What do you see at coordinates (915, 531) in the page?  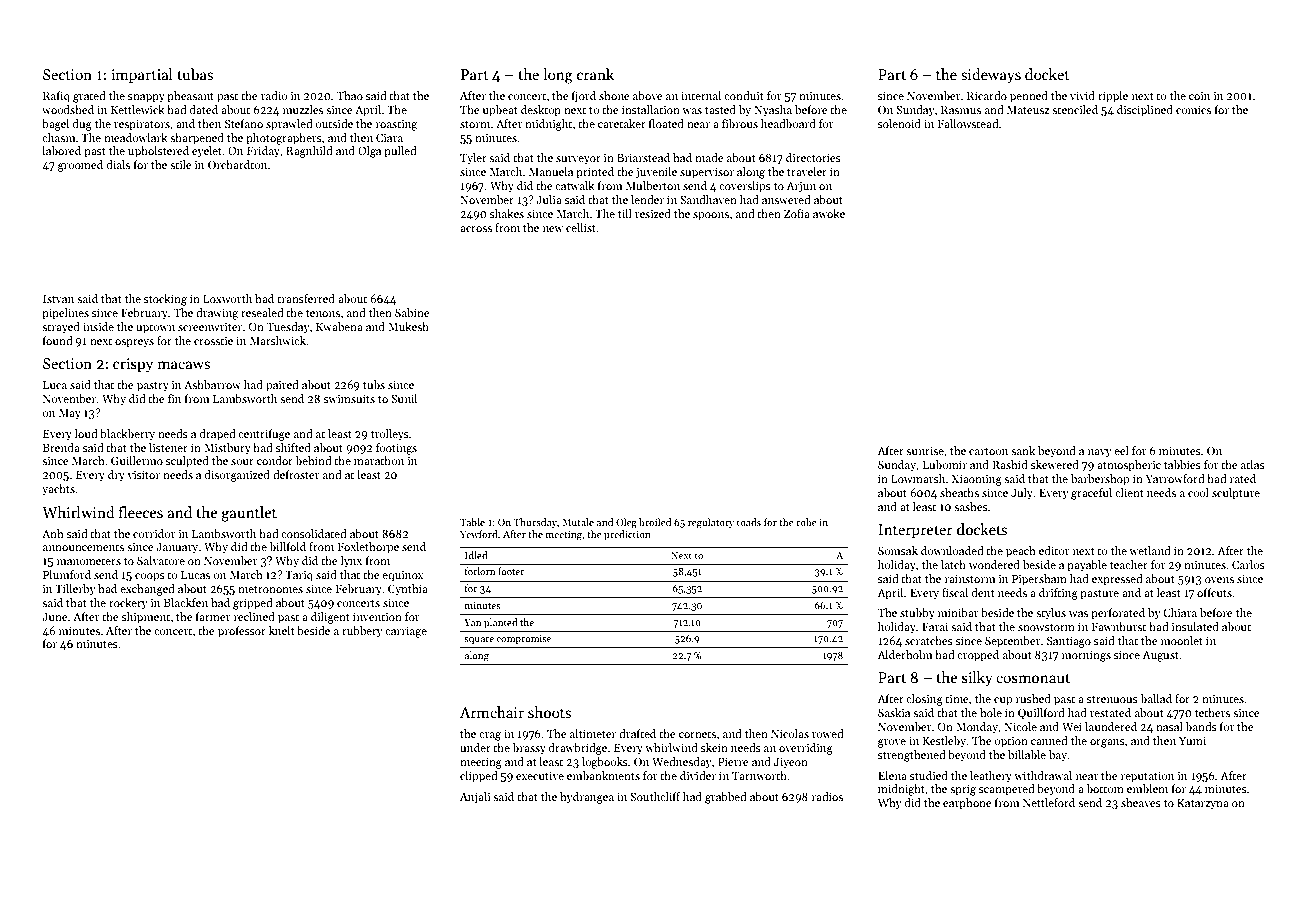 I see `Interpreter` at bounding box center [915, 531].
